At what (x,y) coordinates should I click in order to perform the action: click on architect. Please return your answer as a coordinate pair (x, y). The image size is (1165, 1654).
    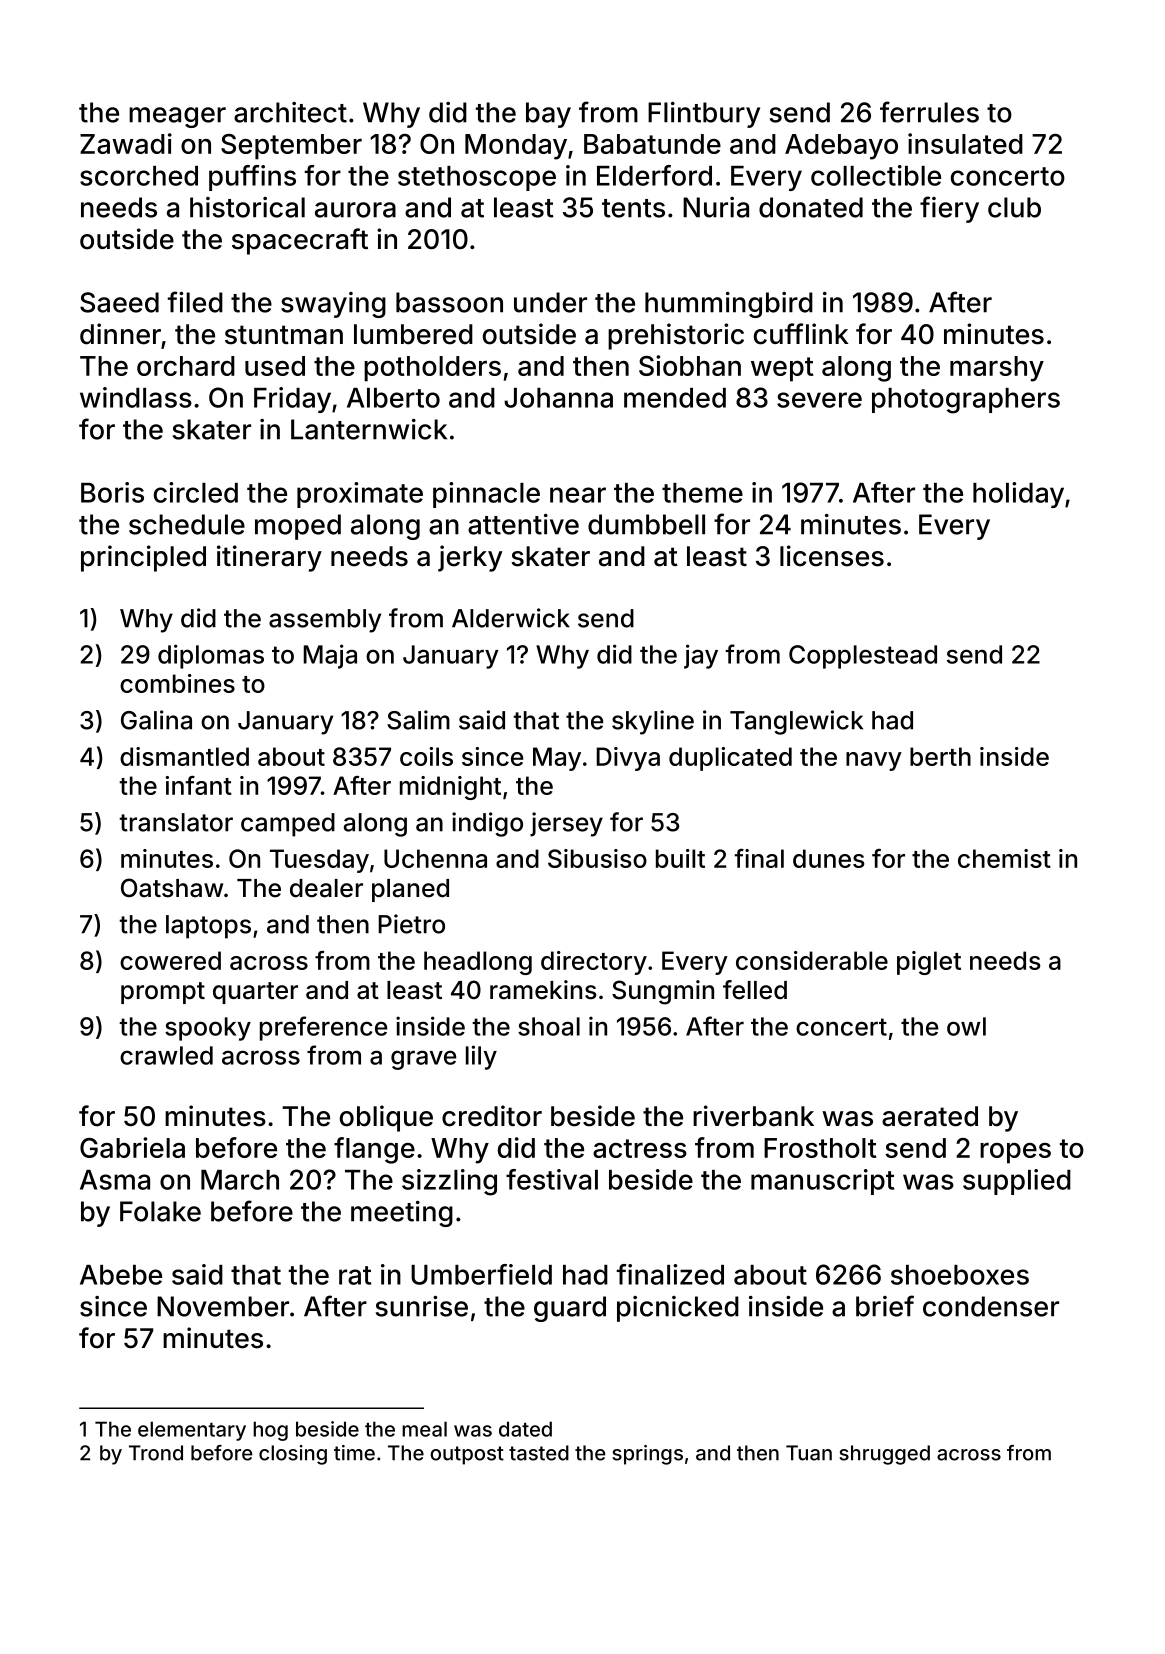
    Looking at the image, I should click on (290, 112).
